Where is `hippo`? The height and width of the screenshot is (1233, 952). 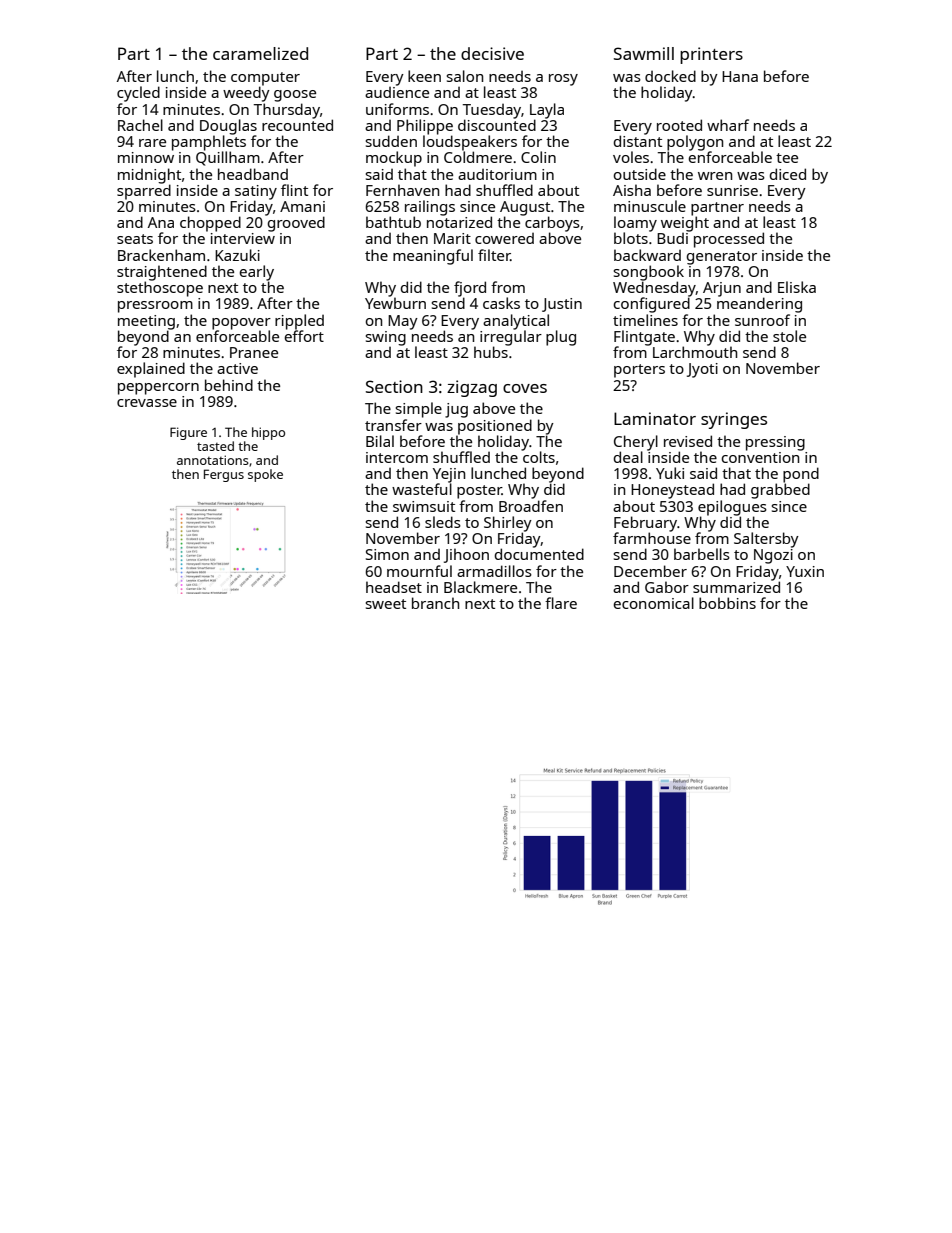 hippo is located at coordinates (268, 433).
